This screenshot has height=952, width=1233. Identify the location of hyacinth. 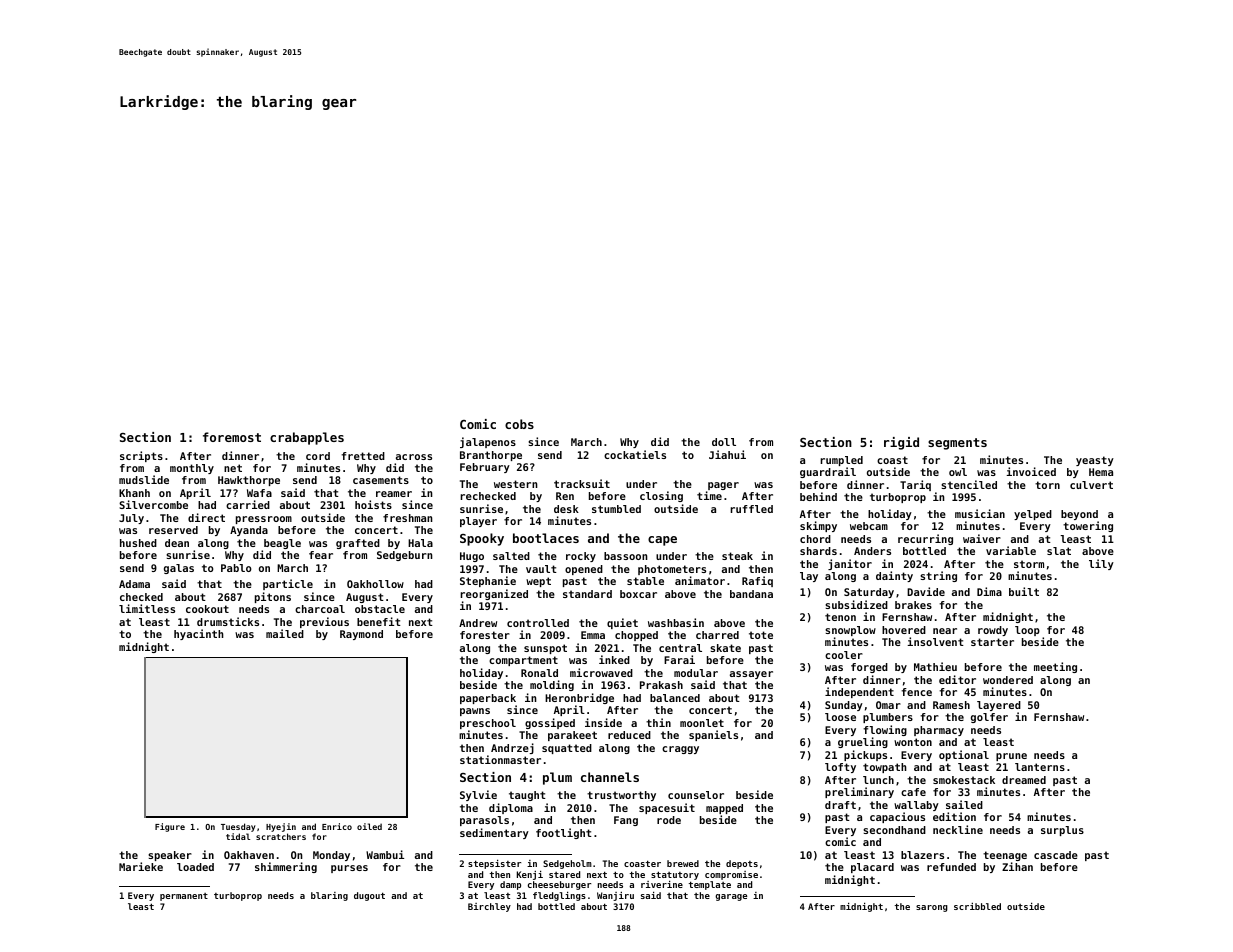
(199, 634).
